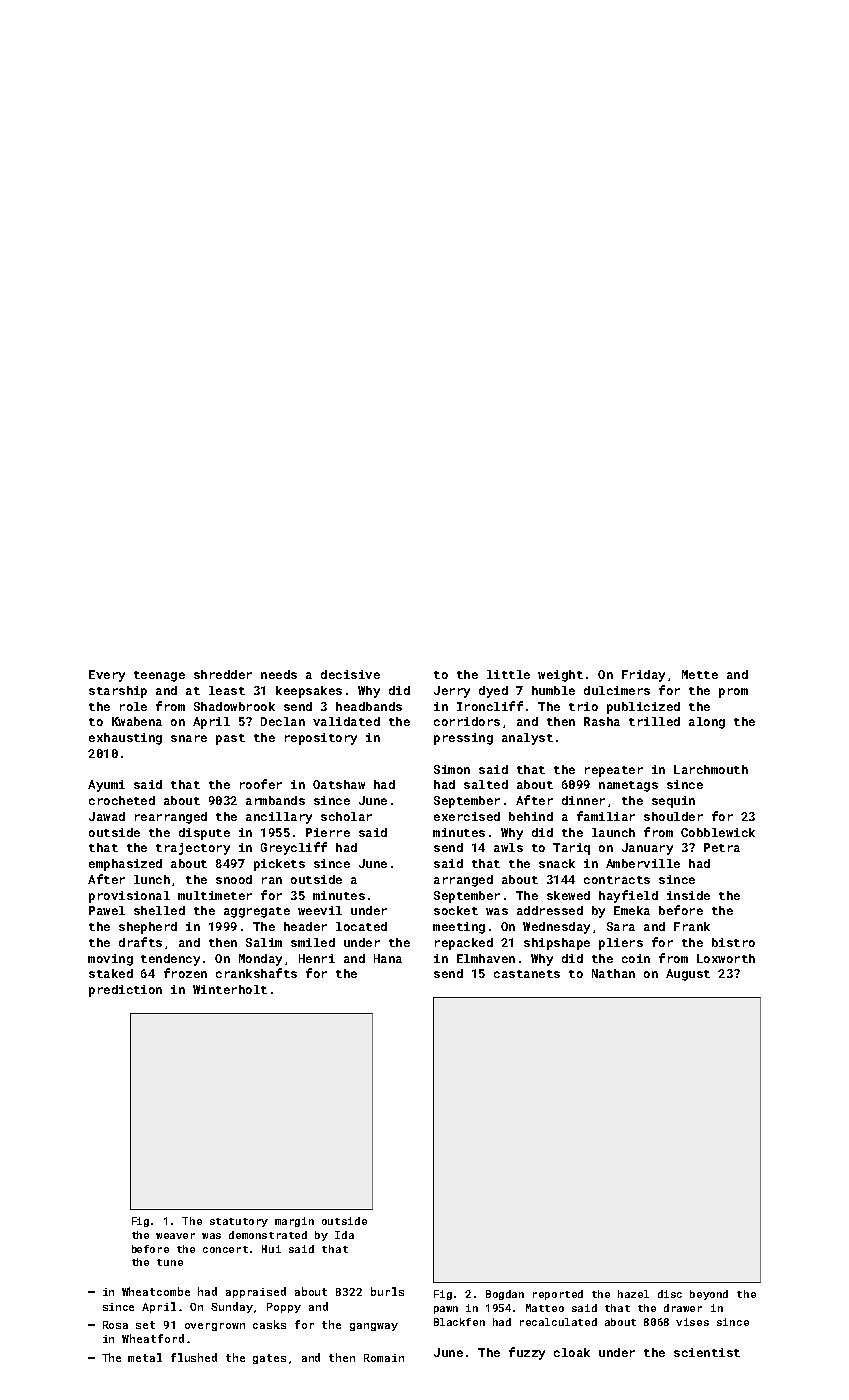 This screenshot has width=849, height=1400. Describe the element at coordinates (508, 674) in the screenshot. I see `little` at that location.
